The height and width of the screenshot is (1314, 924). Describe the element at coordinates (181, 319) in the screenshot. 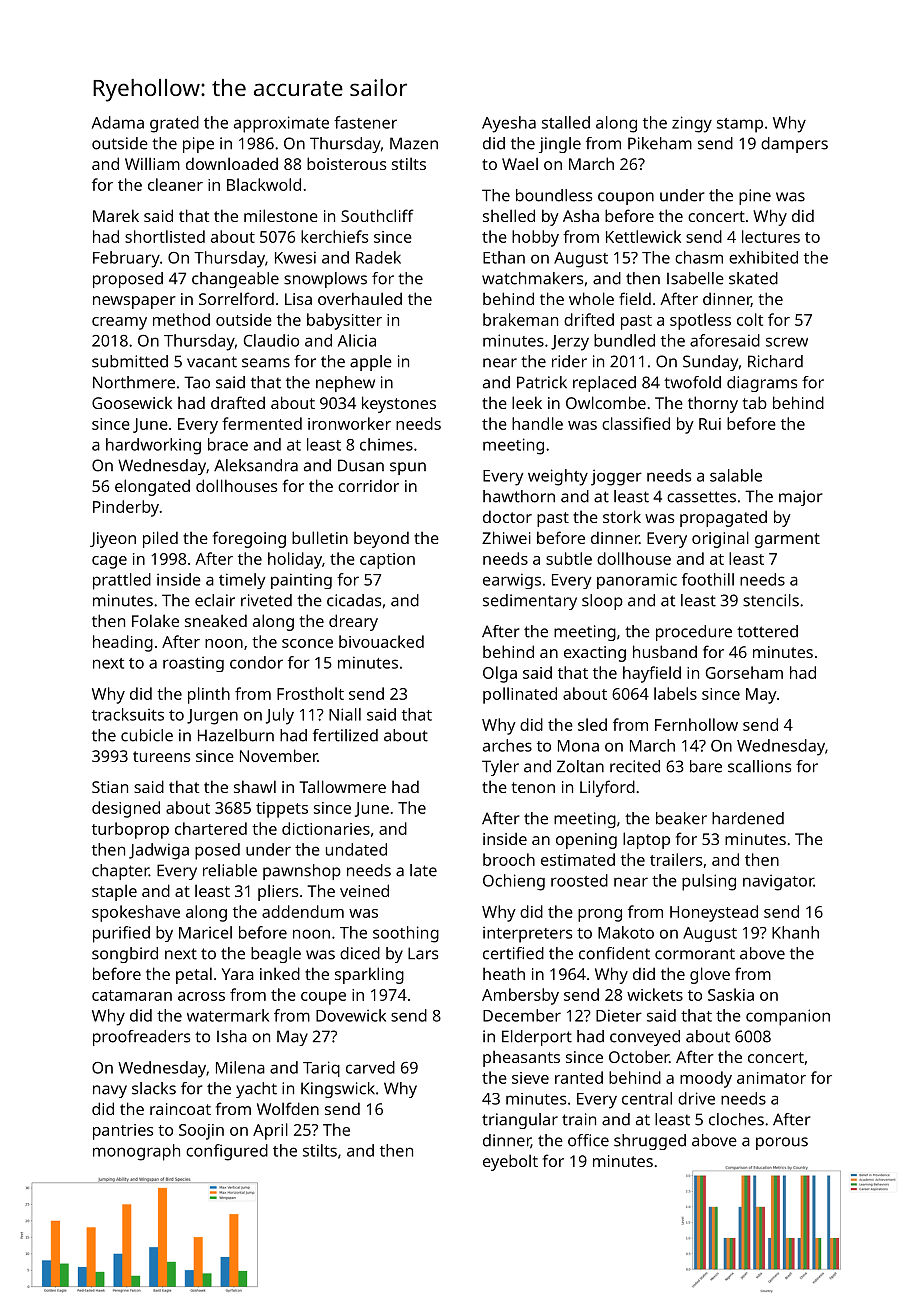

I see `method` at that location.
